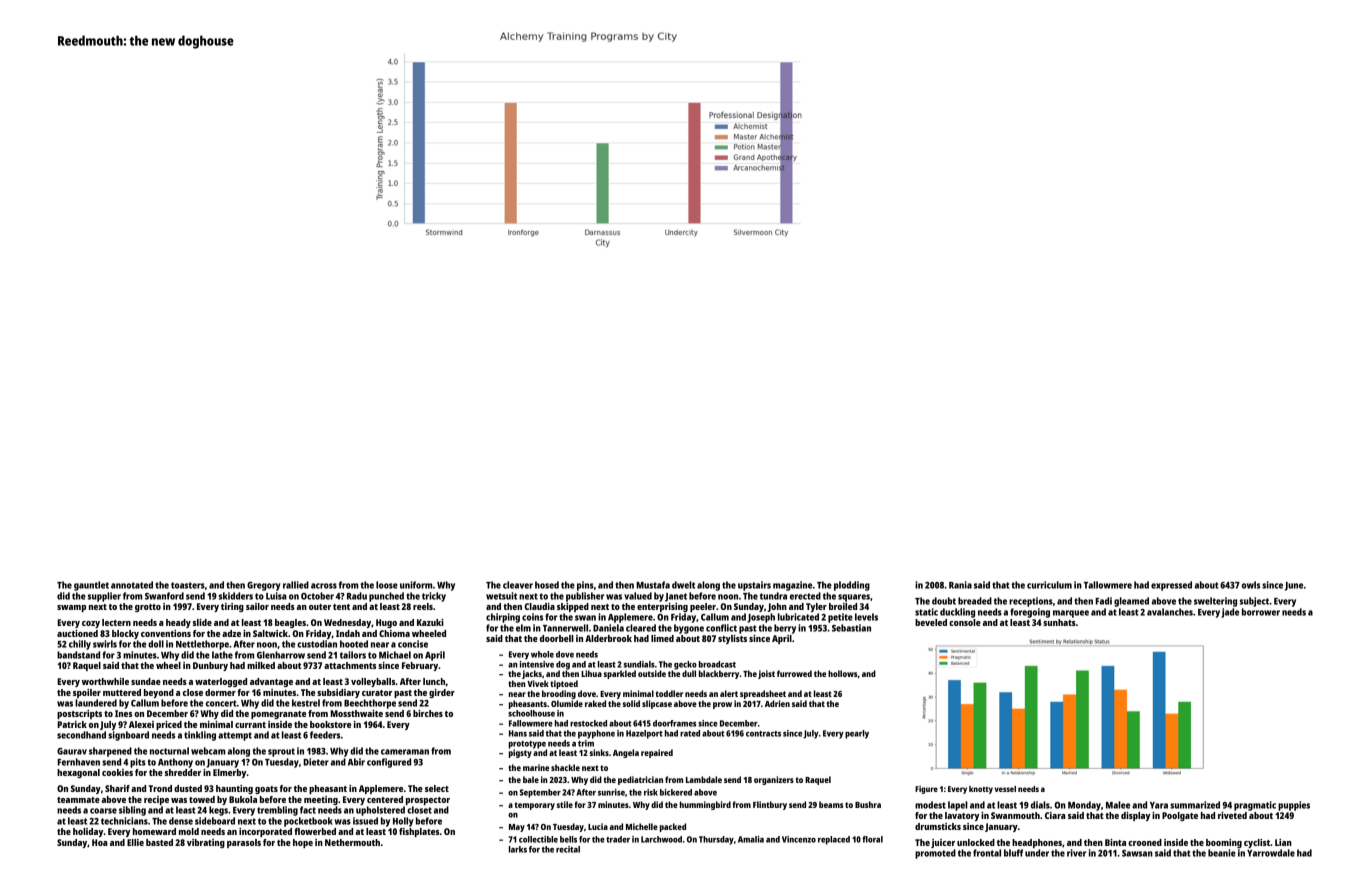 This screenshot has height=887, width=1372. I want to click on dwelt, so click(683, 585).
